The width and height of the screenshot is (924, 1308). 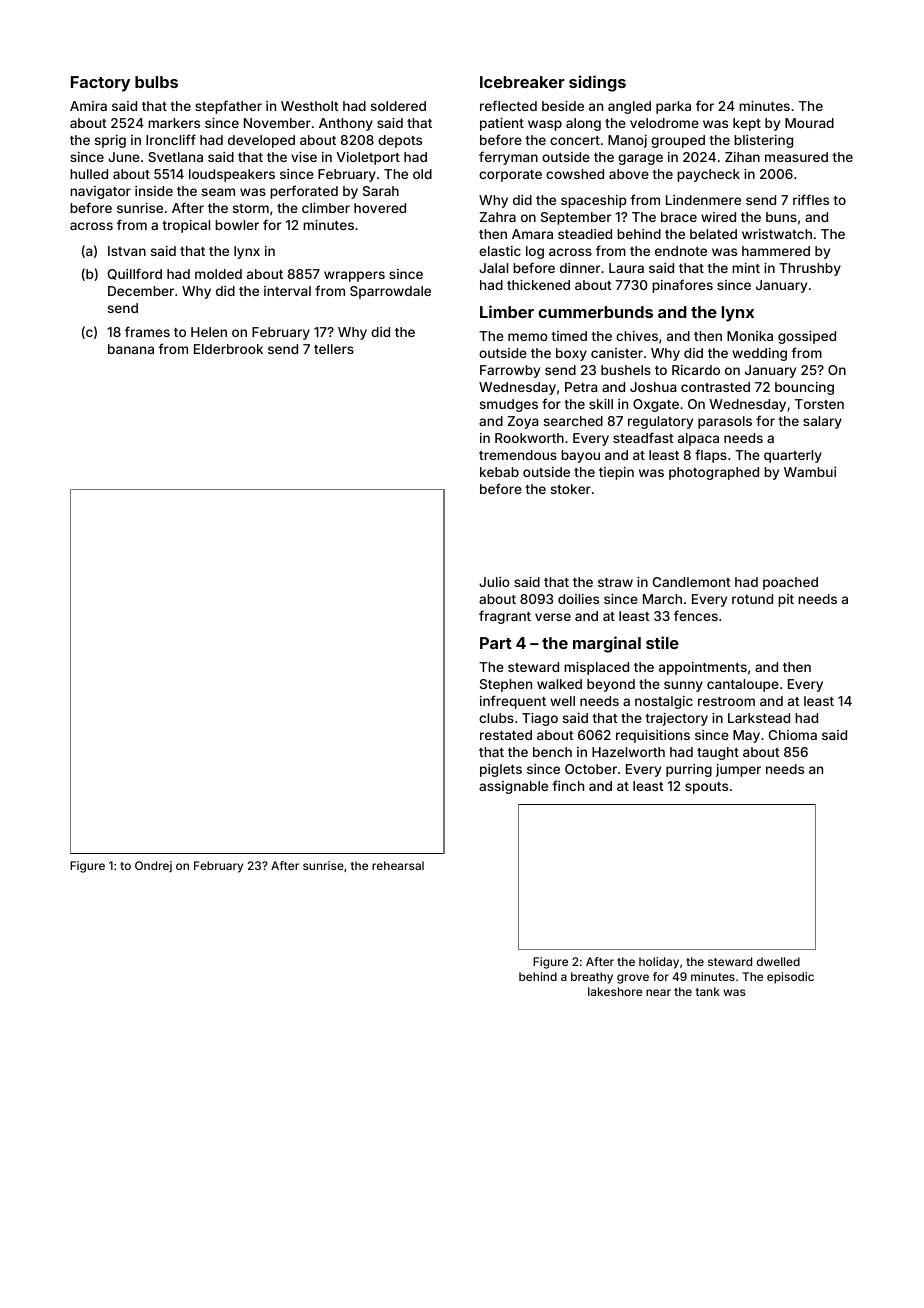 I want to click on Julio, so click(x=494, y=582).
